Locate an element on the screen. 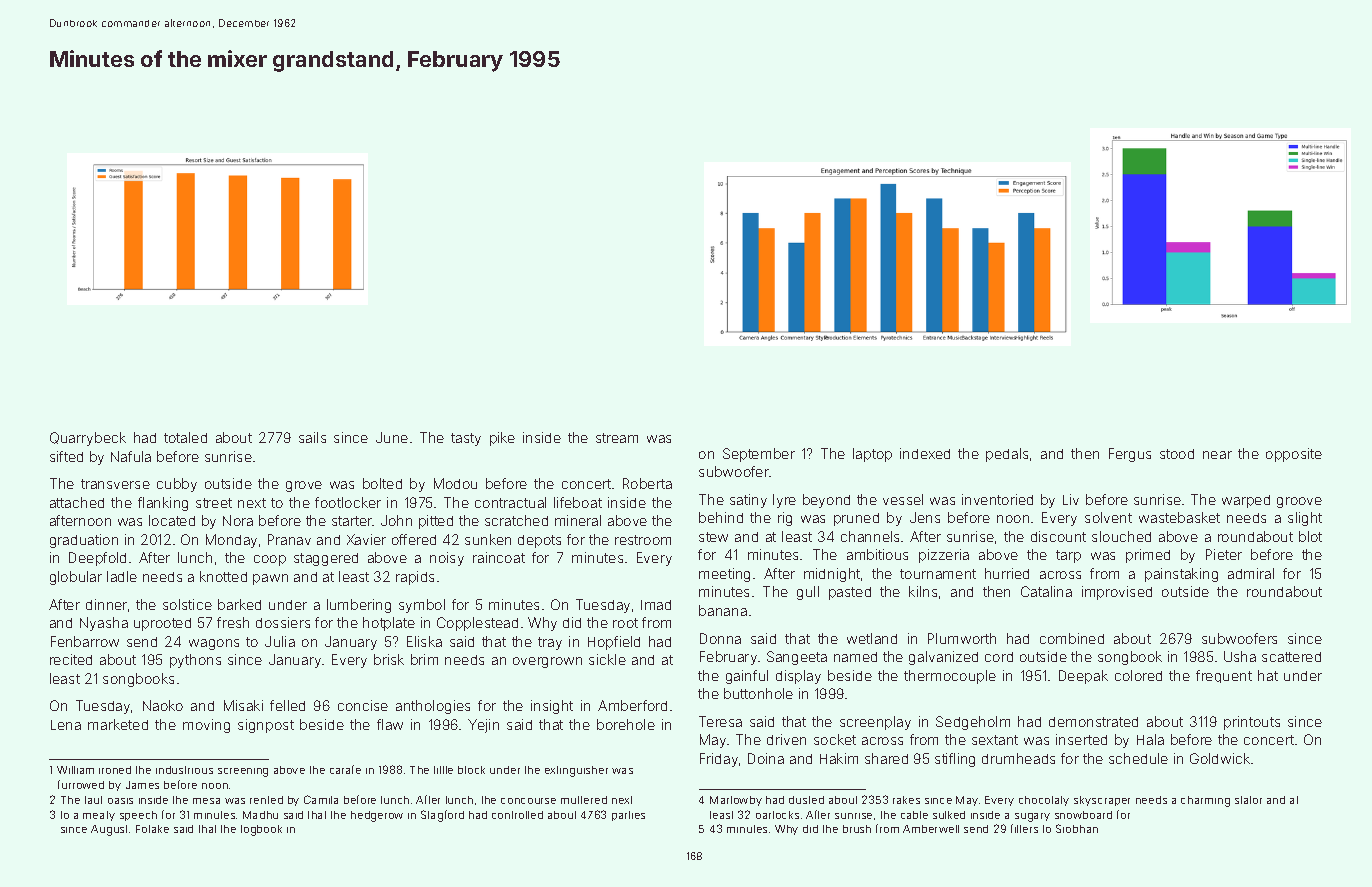  frequent is located at coordinates (1224, 676).
